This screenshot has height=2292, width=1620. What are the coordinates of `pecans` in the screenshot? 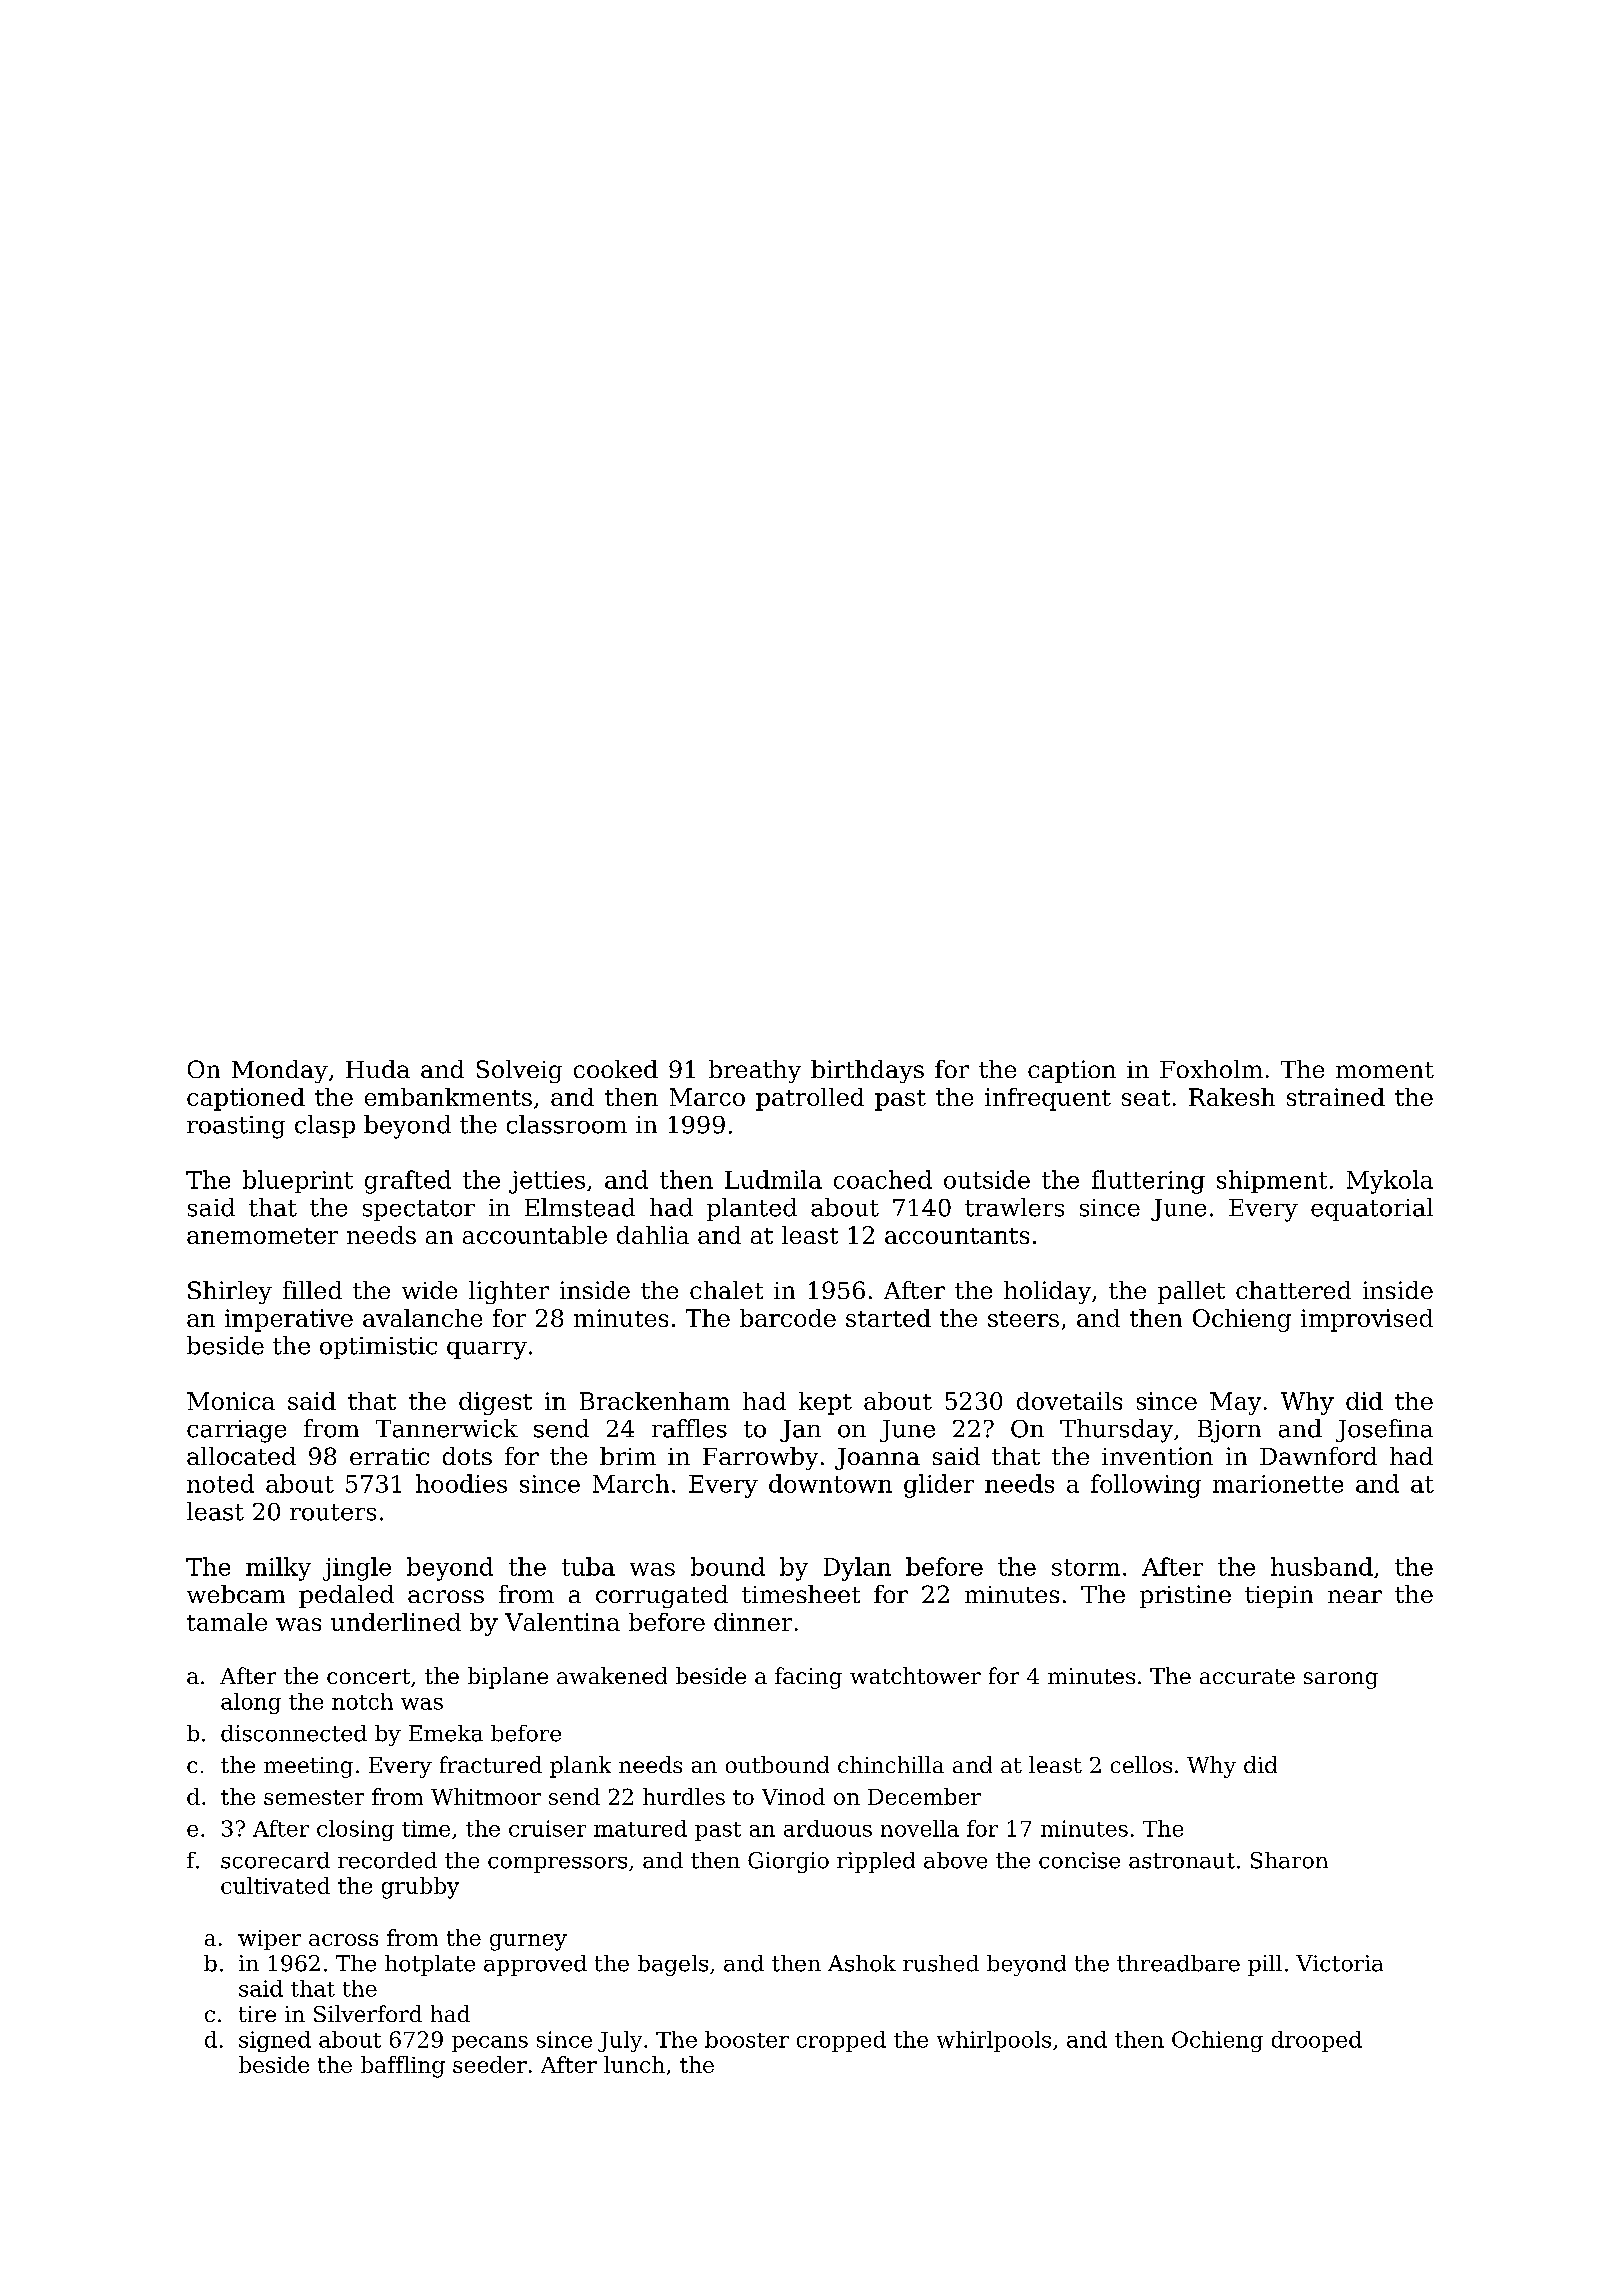 It's located at (490, 2044).
